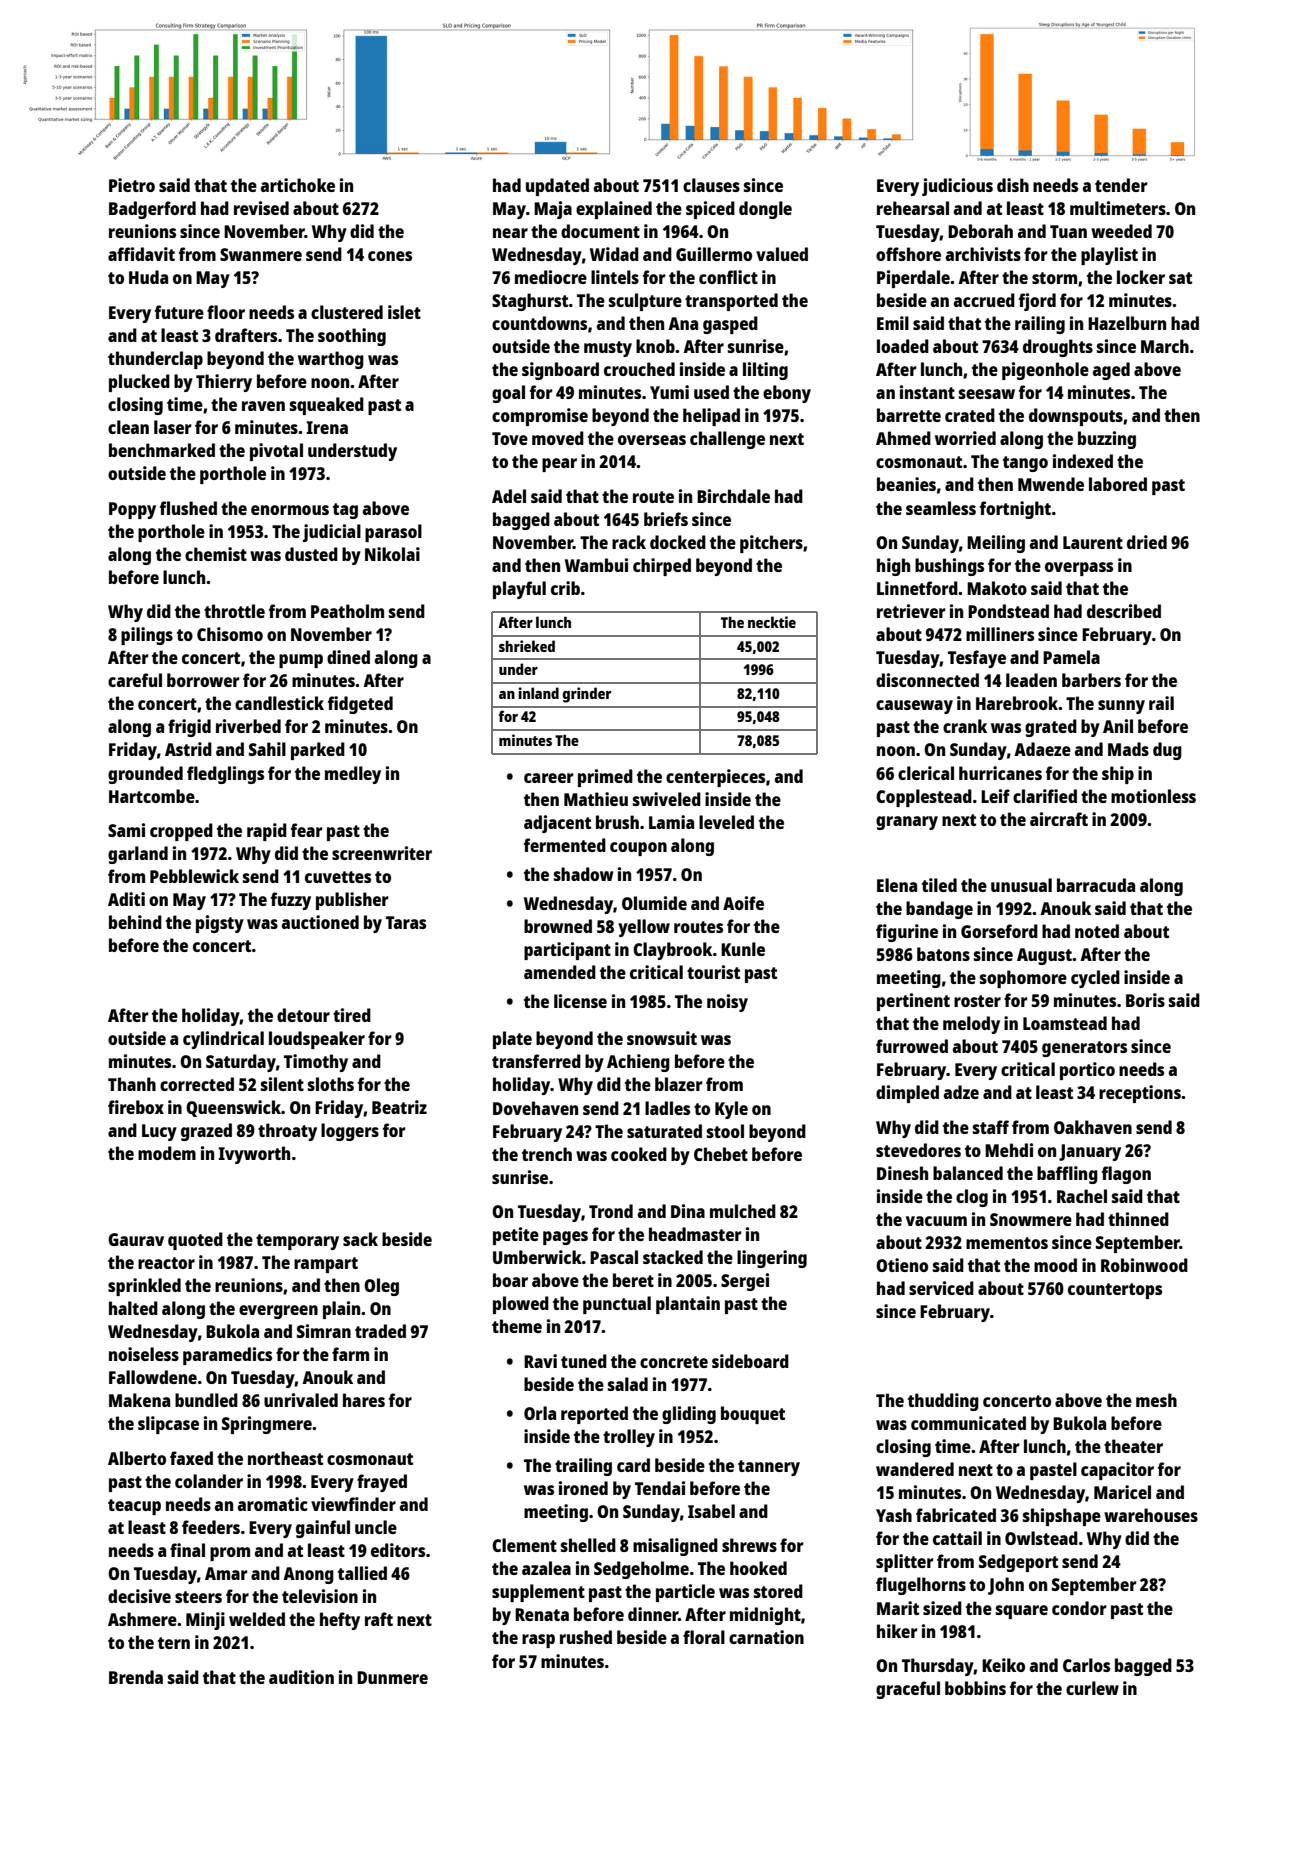 The height and width of the document is (1851, 1309). I want to click on Robinwood, so click(1144, 1265).
